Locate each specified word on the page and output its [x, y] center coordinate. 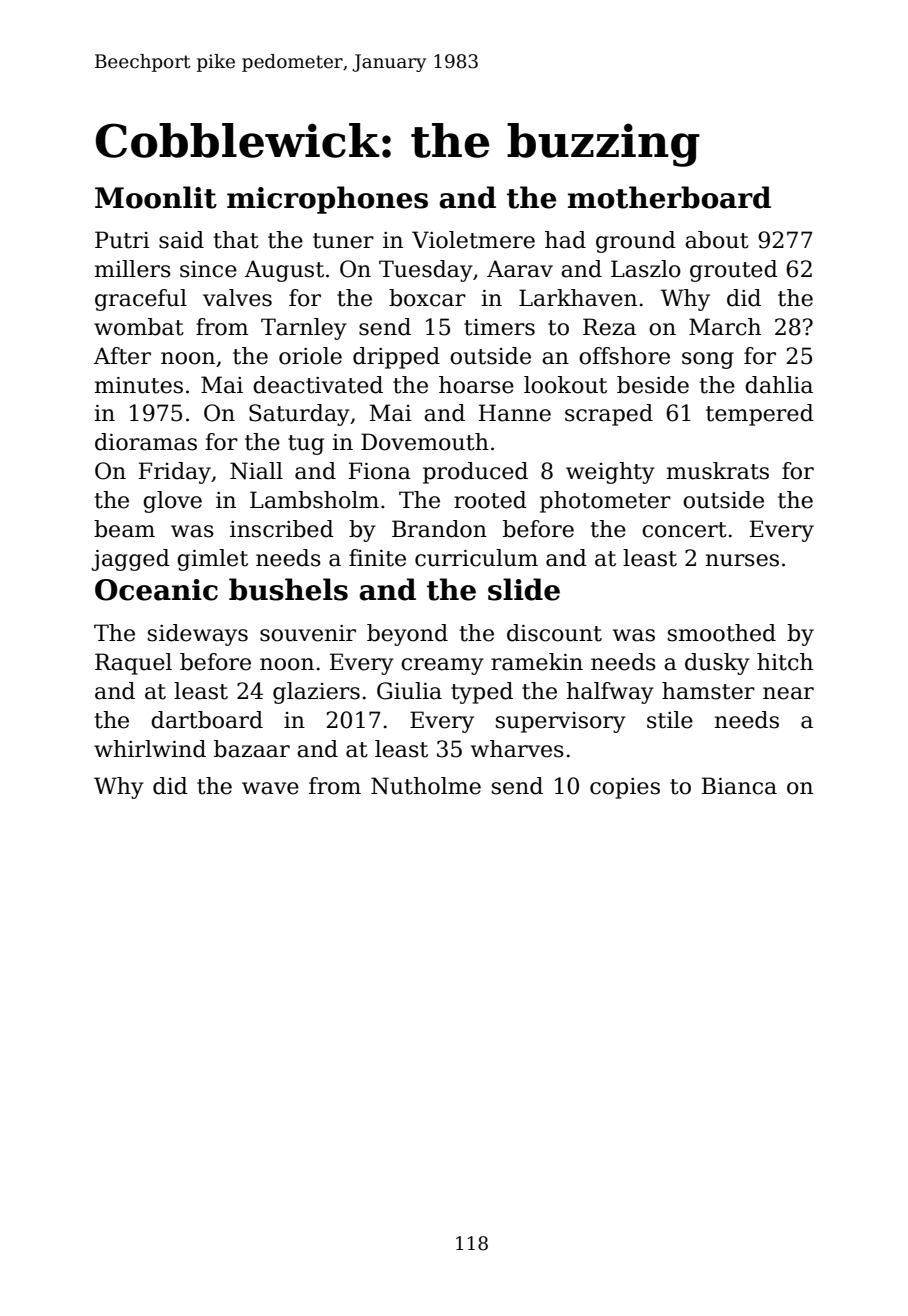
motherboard [669, 197]
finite [377, 558]
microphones [327, 200]
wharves [517, 749]
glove [172, 502]
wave [270, 788]
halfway [610, 693]
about [717, 240]
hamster [708, 691]
